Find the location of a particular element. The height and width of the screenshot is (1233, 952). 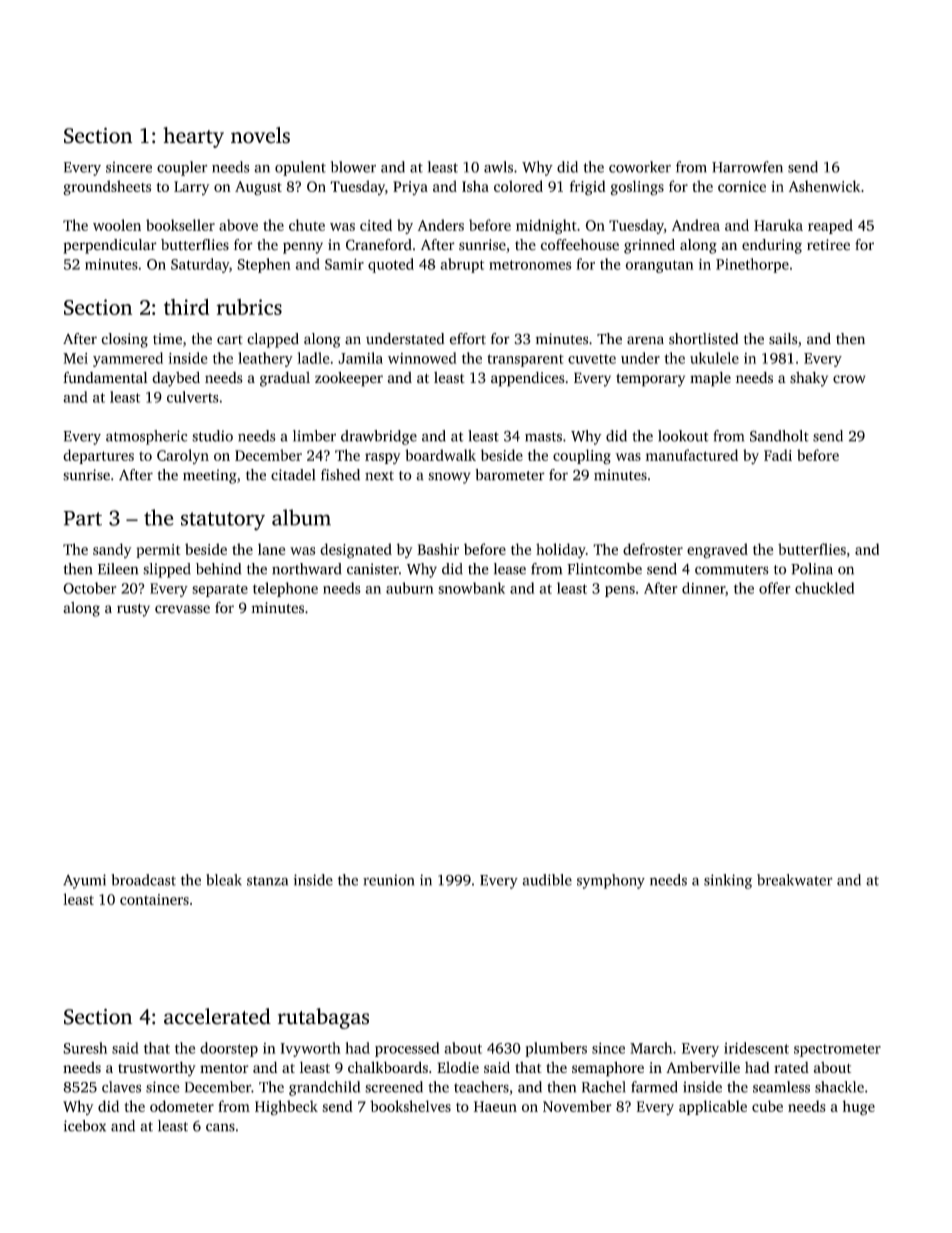

audible is located at coordinates (547, 880).
